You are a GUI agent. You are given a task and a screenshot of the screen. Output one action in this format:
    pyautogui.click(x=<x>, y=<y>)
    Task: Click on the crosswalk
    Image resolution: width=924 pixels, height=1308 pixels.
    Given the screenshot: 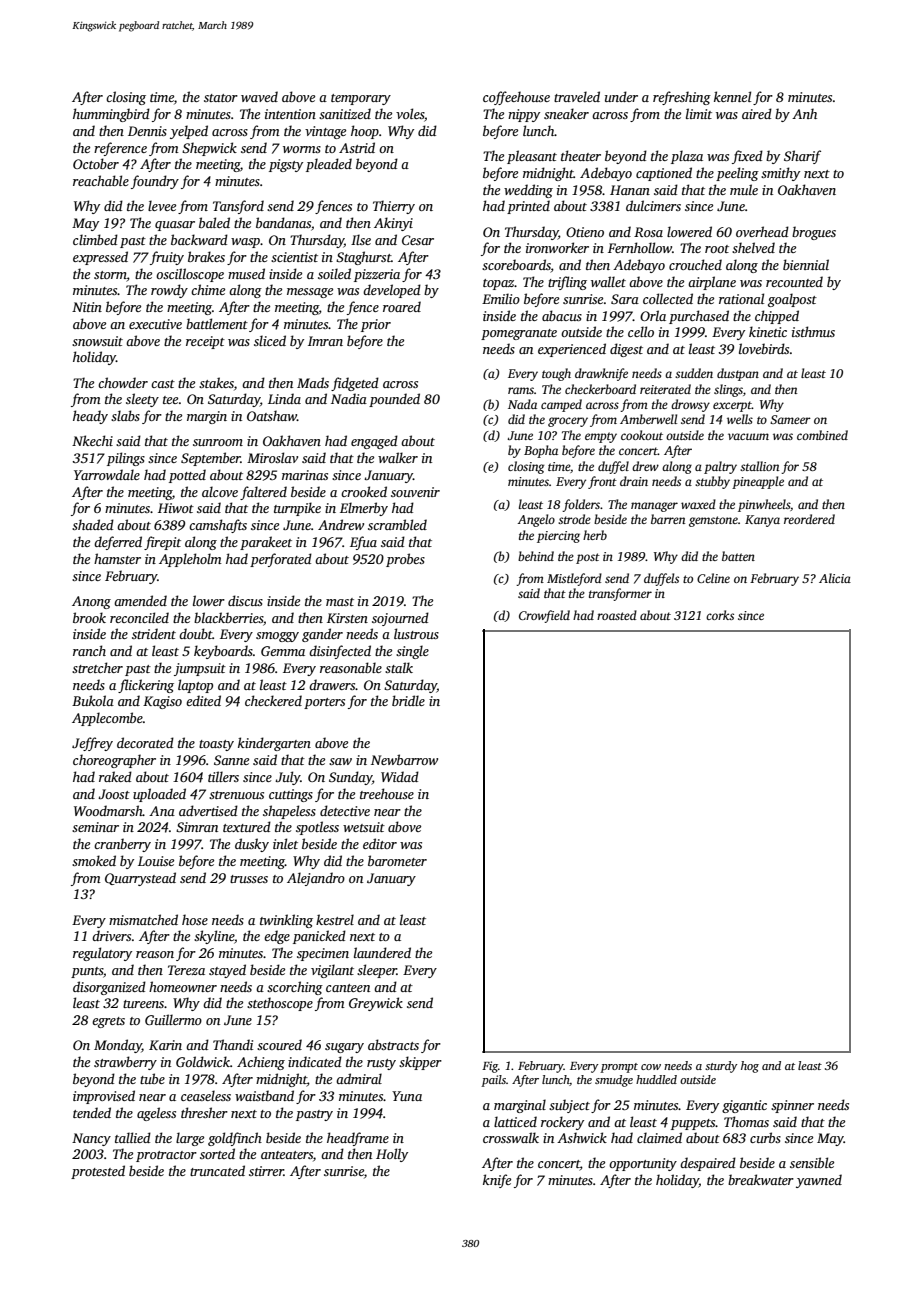 What is the action you would take?
    pyautogui.click(x=511, y=1137)
